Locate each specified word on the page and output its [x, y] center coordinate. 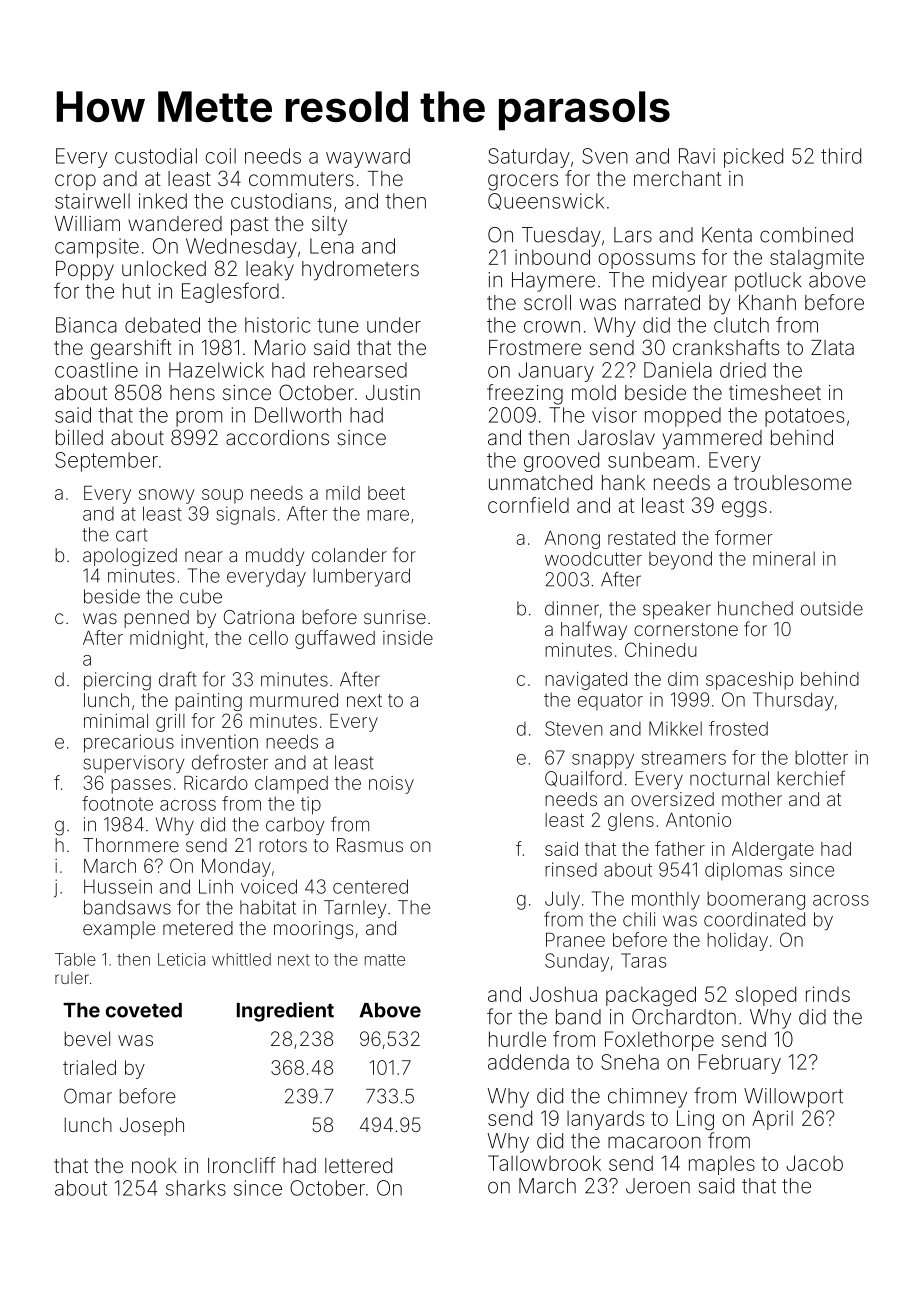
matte [385, 960]
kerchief [811, 778]
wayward [368, 158]
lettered [358, 1165]
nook [154, 1165]
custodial [156, 156]
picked [753, 158]
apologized [130, 557]
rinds [828, 994]
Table [75, 959]
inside [408, 638]
